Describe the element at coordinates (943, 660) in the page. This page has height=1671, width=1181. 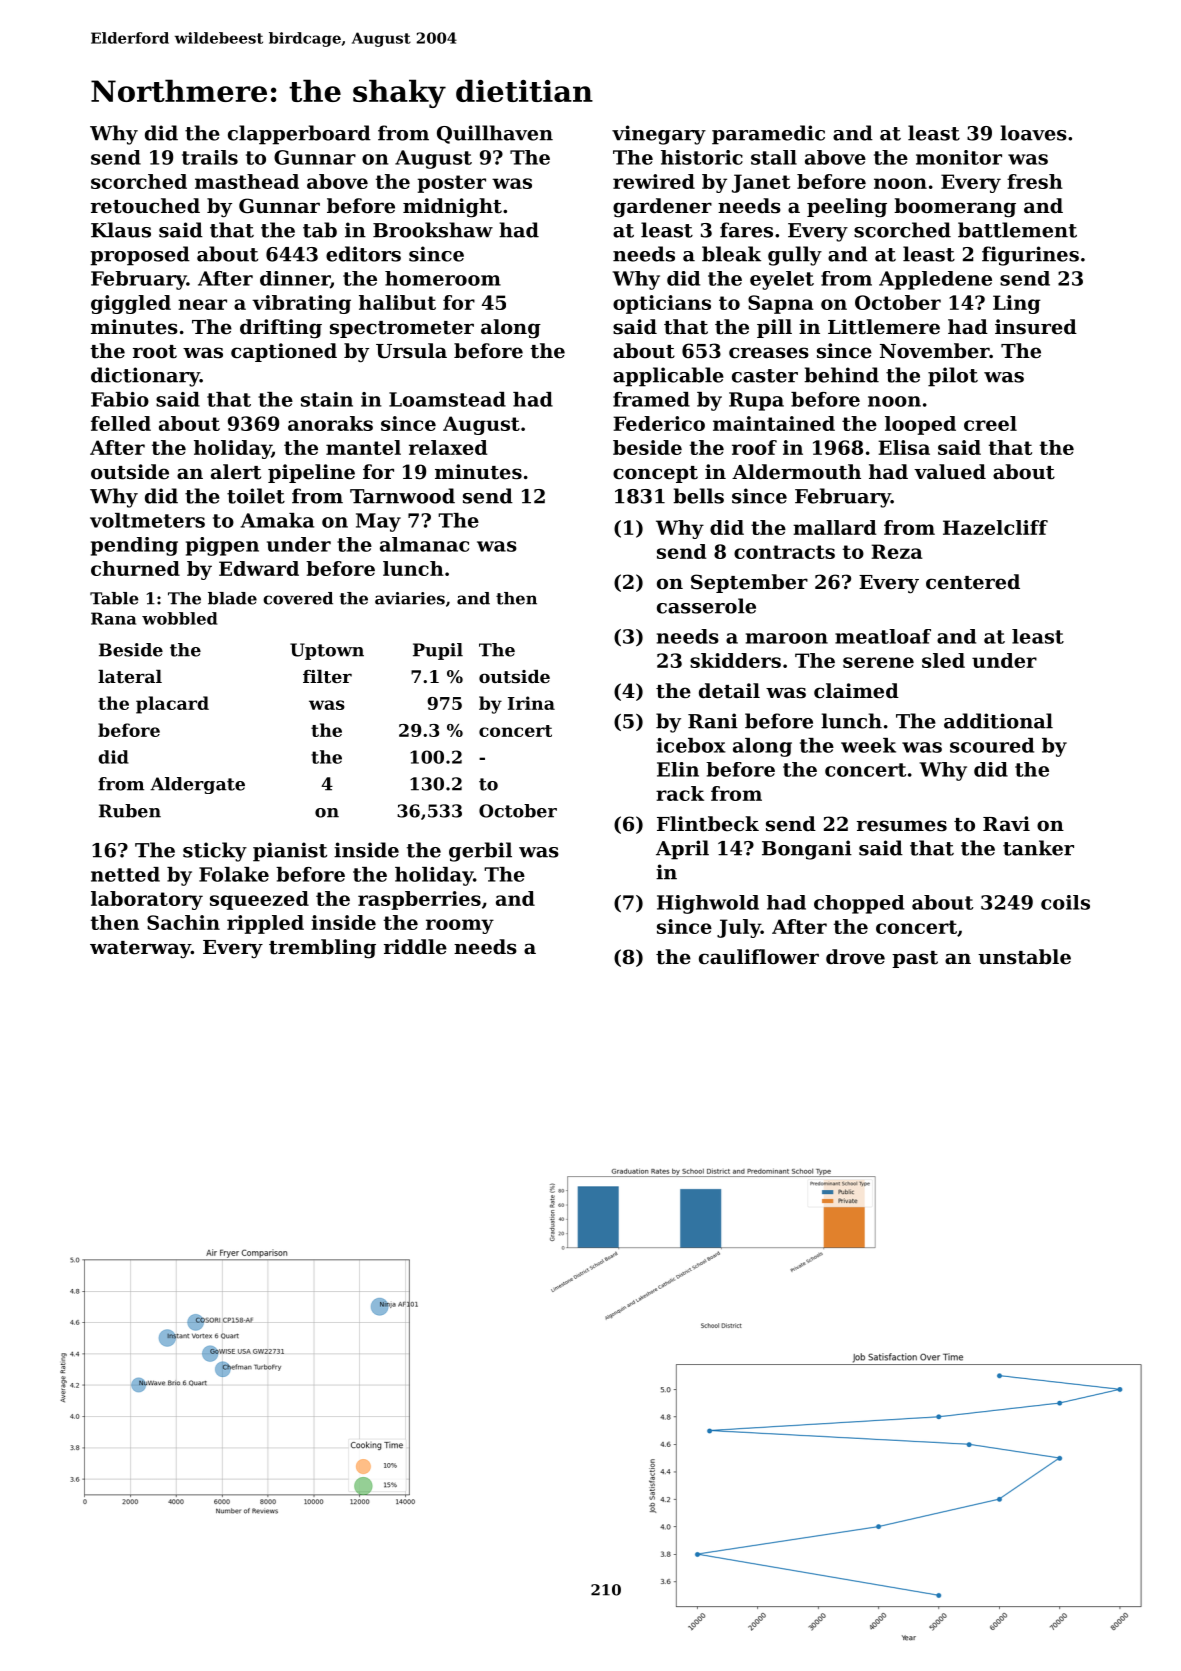
I see `sled` at that location.
